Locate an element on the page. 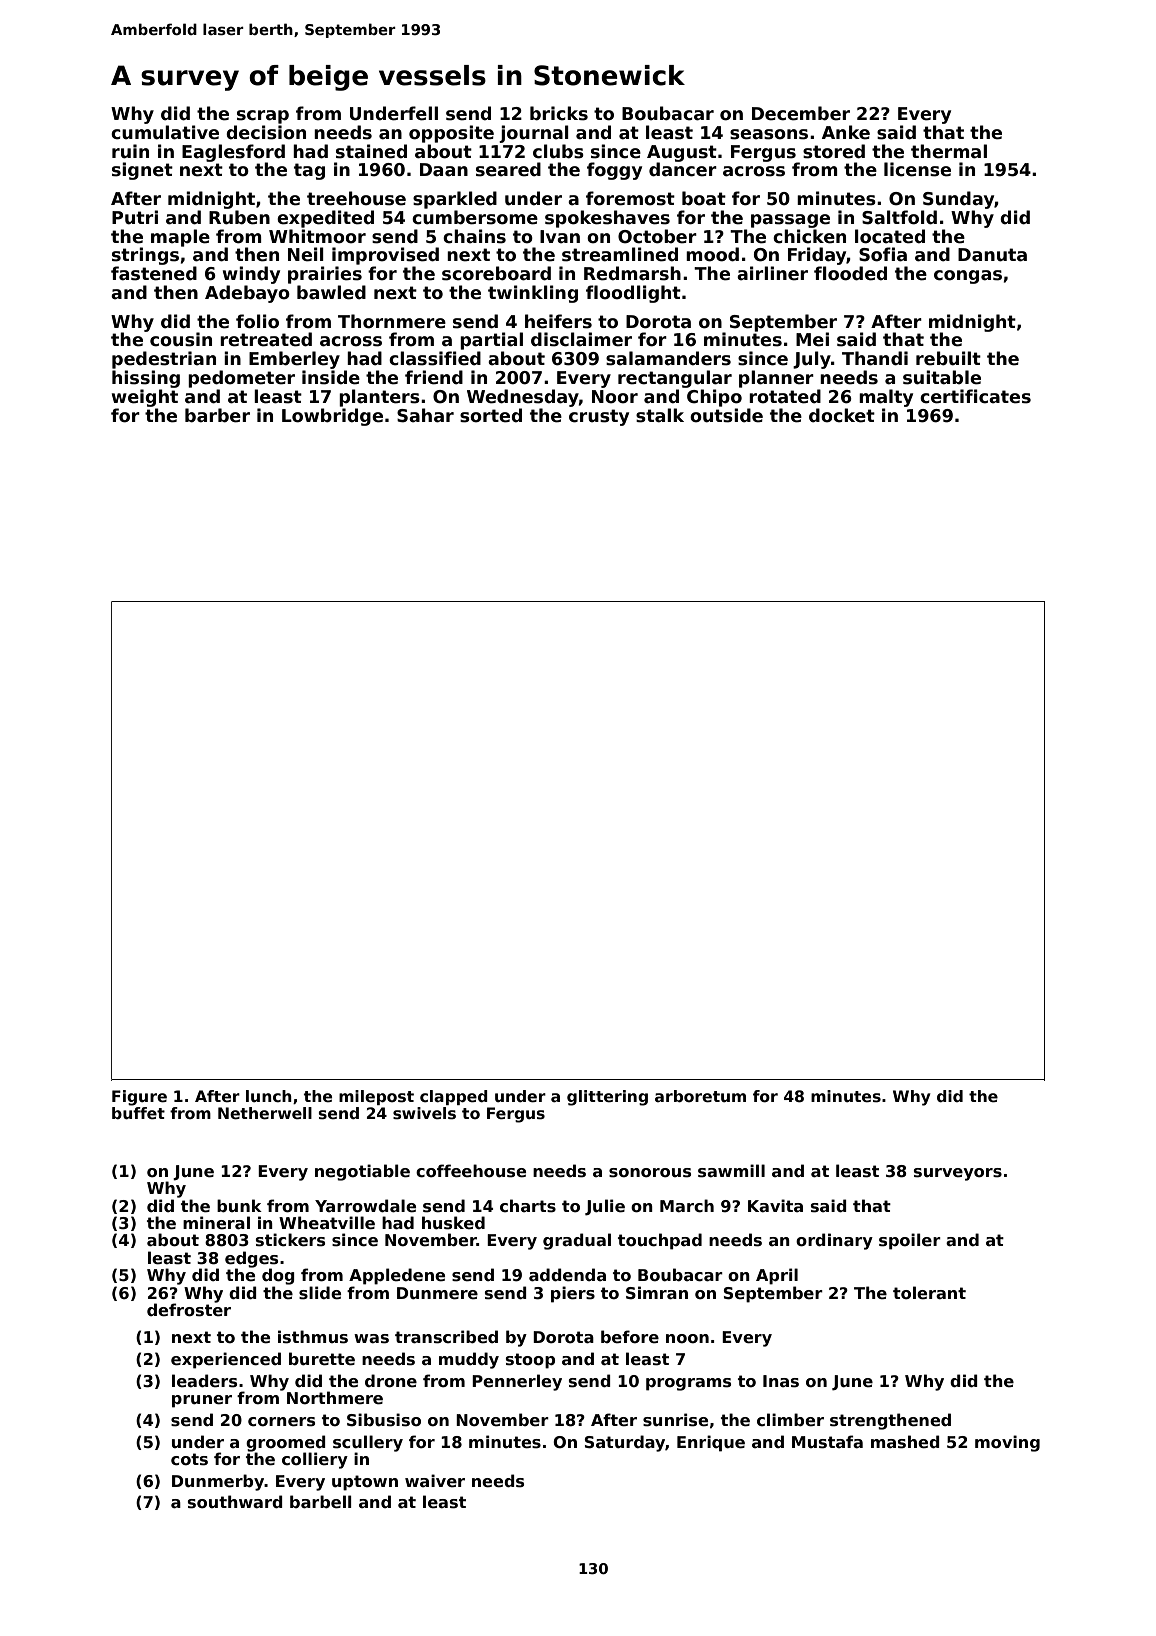 The width and height of the image is (1156, 1636). barbell is located at coordinates (321, 1502).
